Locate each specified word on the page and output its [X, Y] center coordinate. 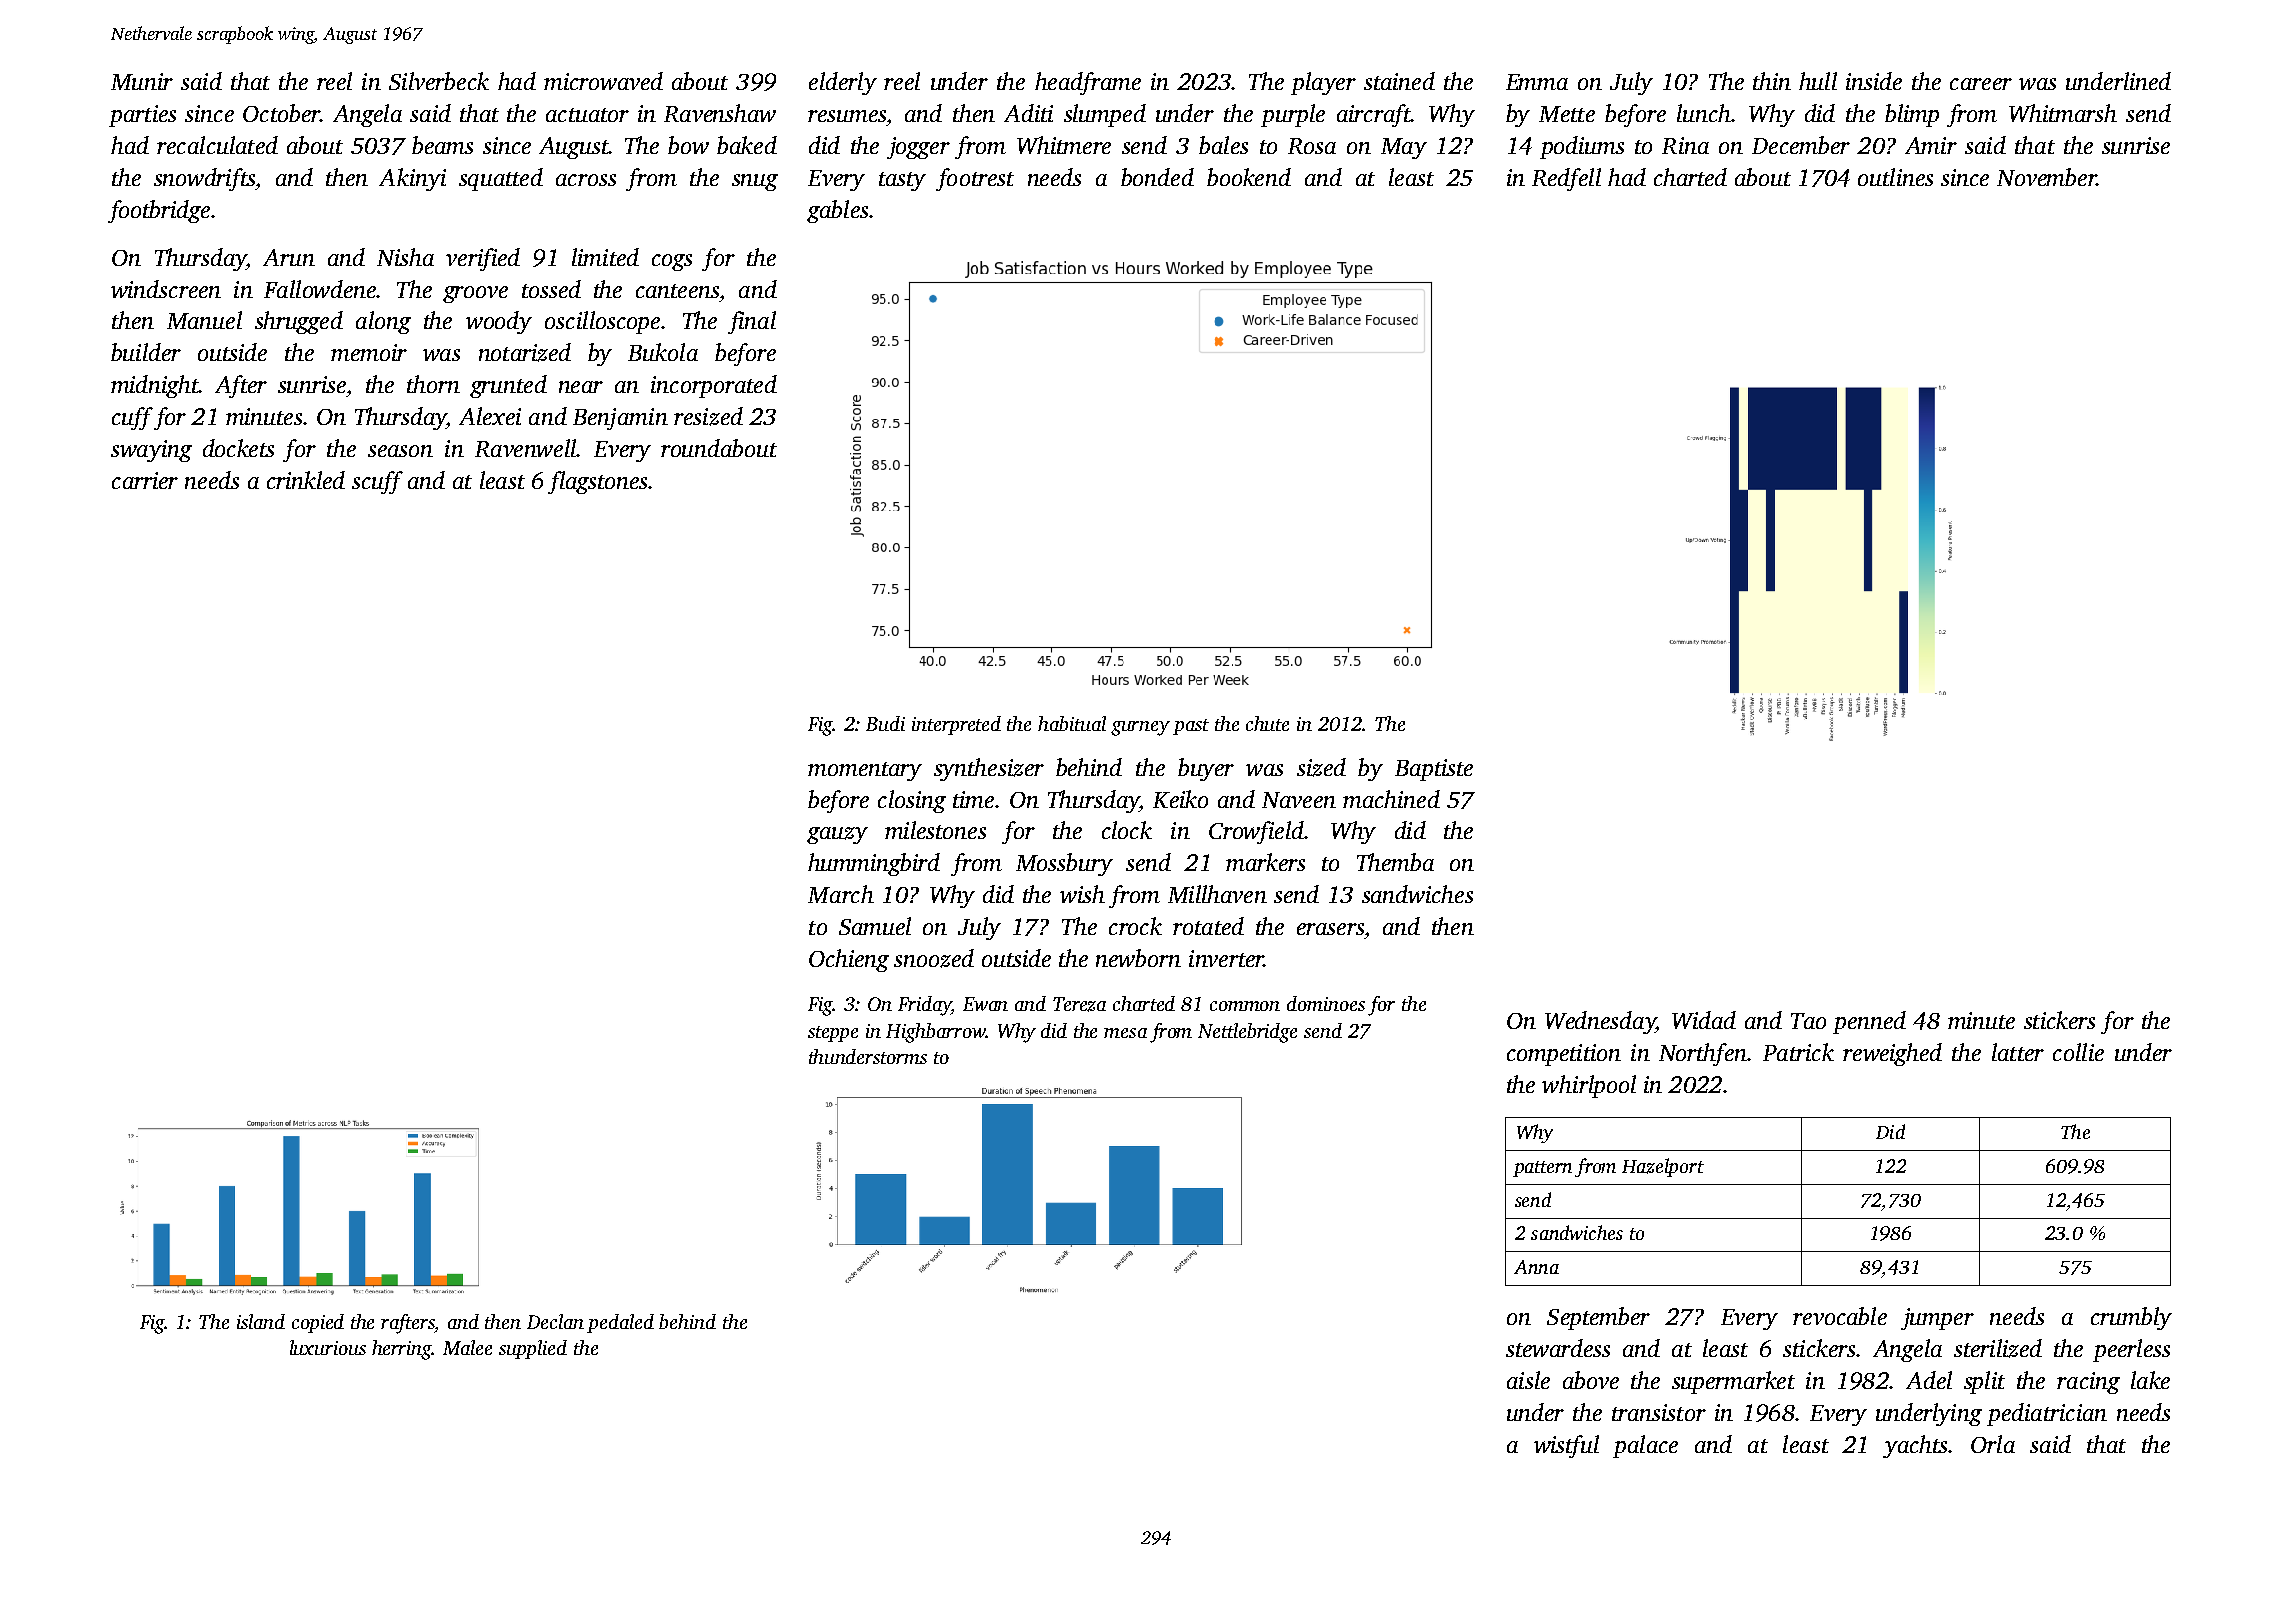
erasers [1330, 929]
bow [688, 145]
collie [2078, 1052]
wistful [1566, 1446]
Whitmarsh [2063, 113]
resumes [847, 116]
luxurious [328, 1347]
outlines [1895, 177]
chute [1267, 723]
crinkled [306, 480]
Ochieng [849, 960]
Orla [1993, 1444]
